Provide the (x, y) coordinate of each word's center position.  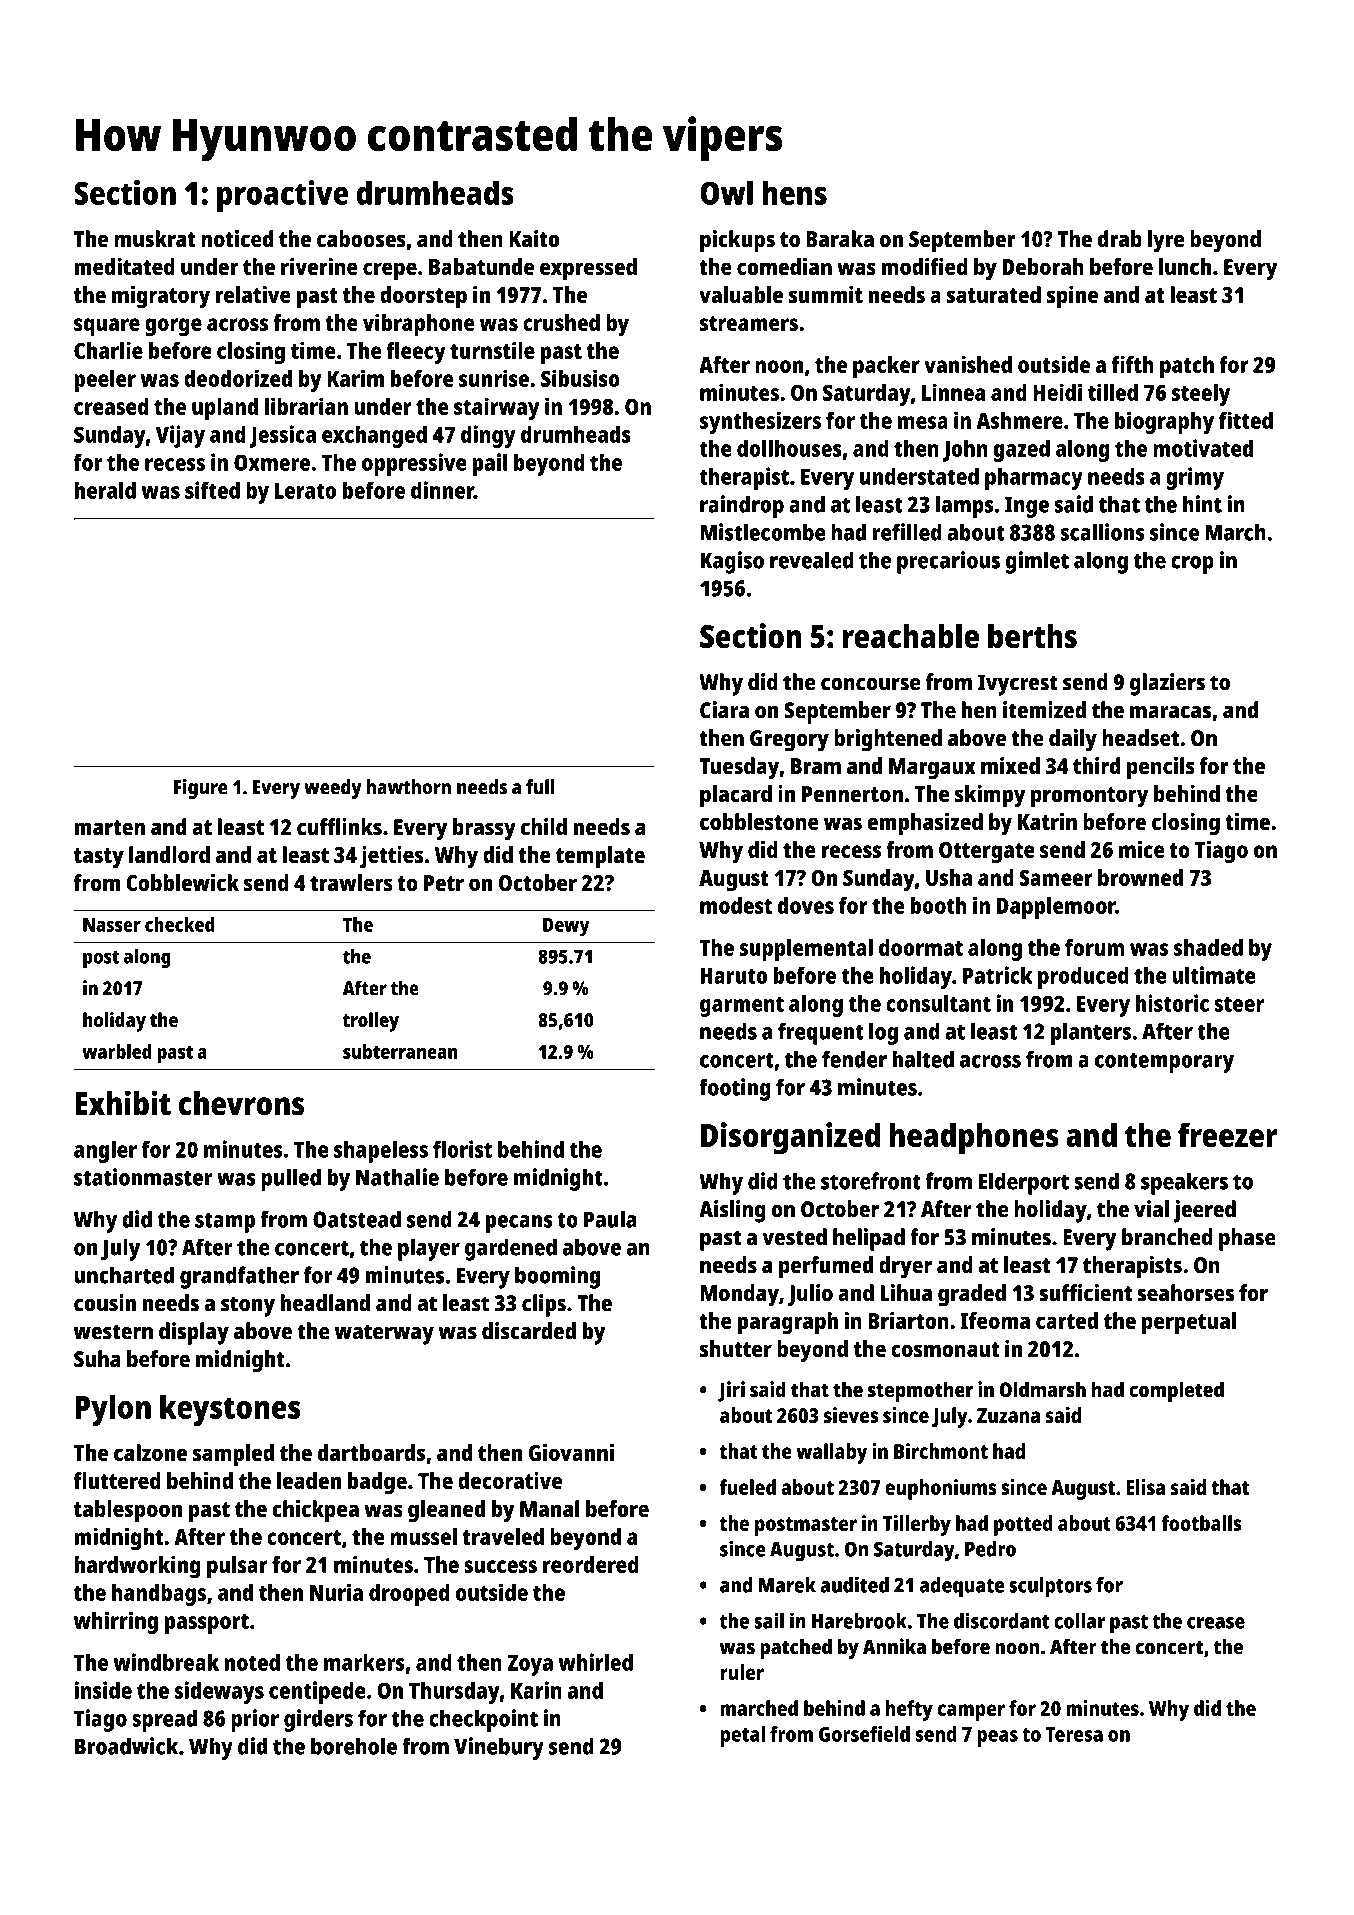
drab (1120, 239)
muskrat (155, 239)
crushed (561, 322)
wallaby (831, 1453)
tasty (99, 858)
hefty (909, 1710)
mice (1142, 849)
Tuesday (739, 768)
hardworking (137, 1566)
